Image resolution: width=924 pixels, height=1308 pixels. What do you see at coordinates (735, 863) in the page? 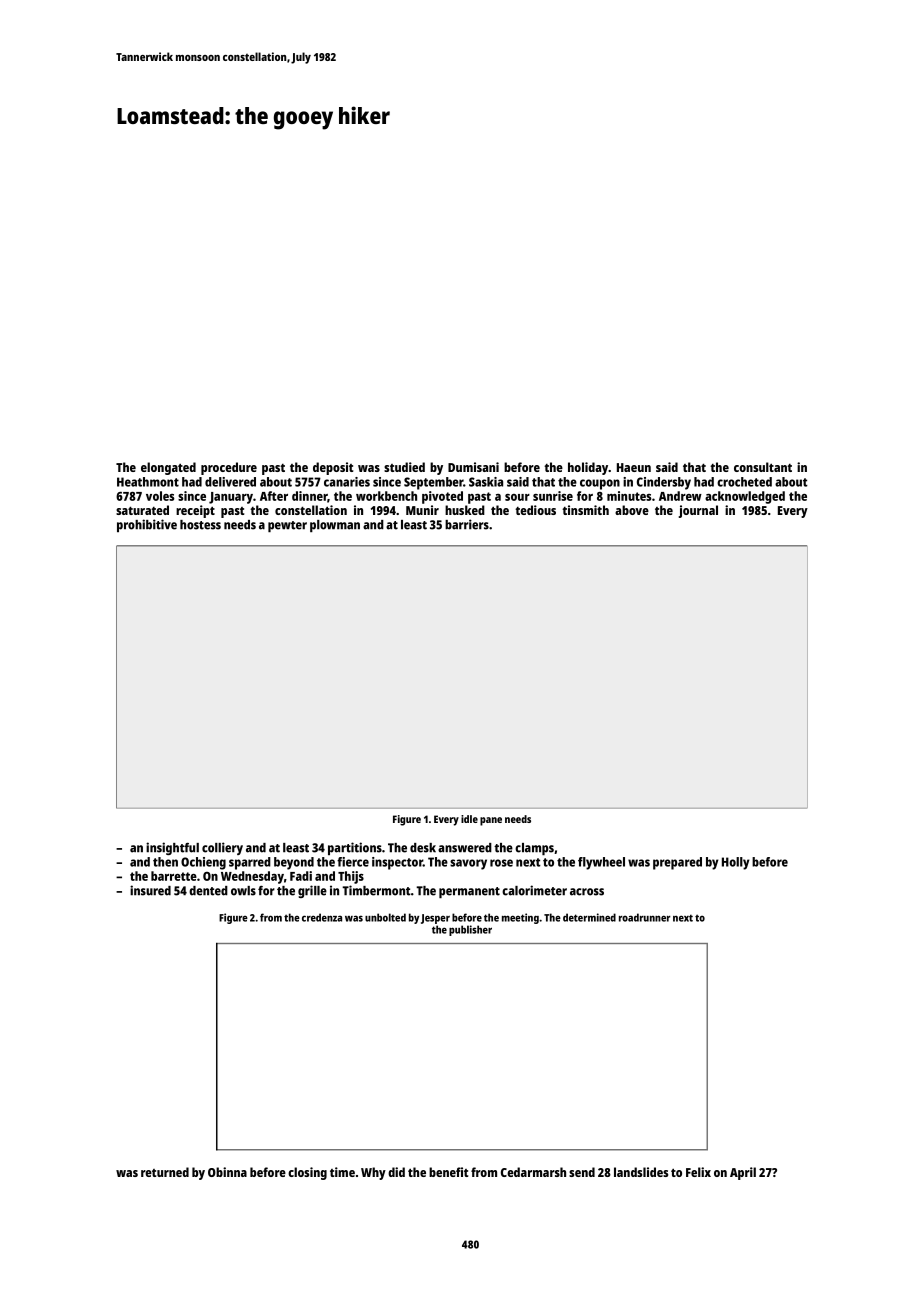
I see `Holly` at bounding box center [735, 863].
